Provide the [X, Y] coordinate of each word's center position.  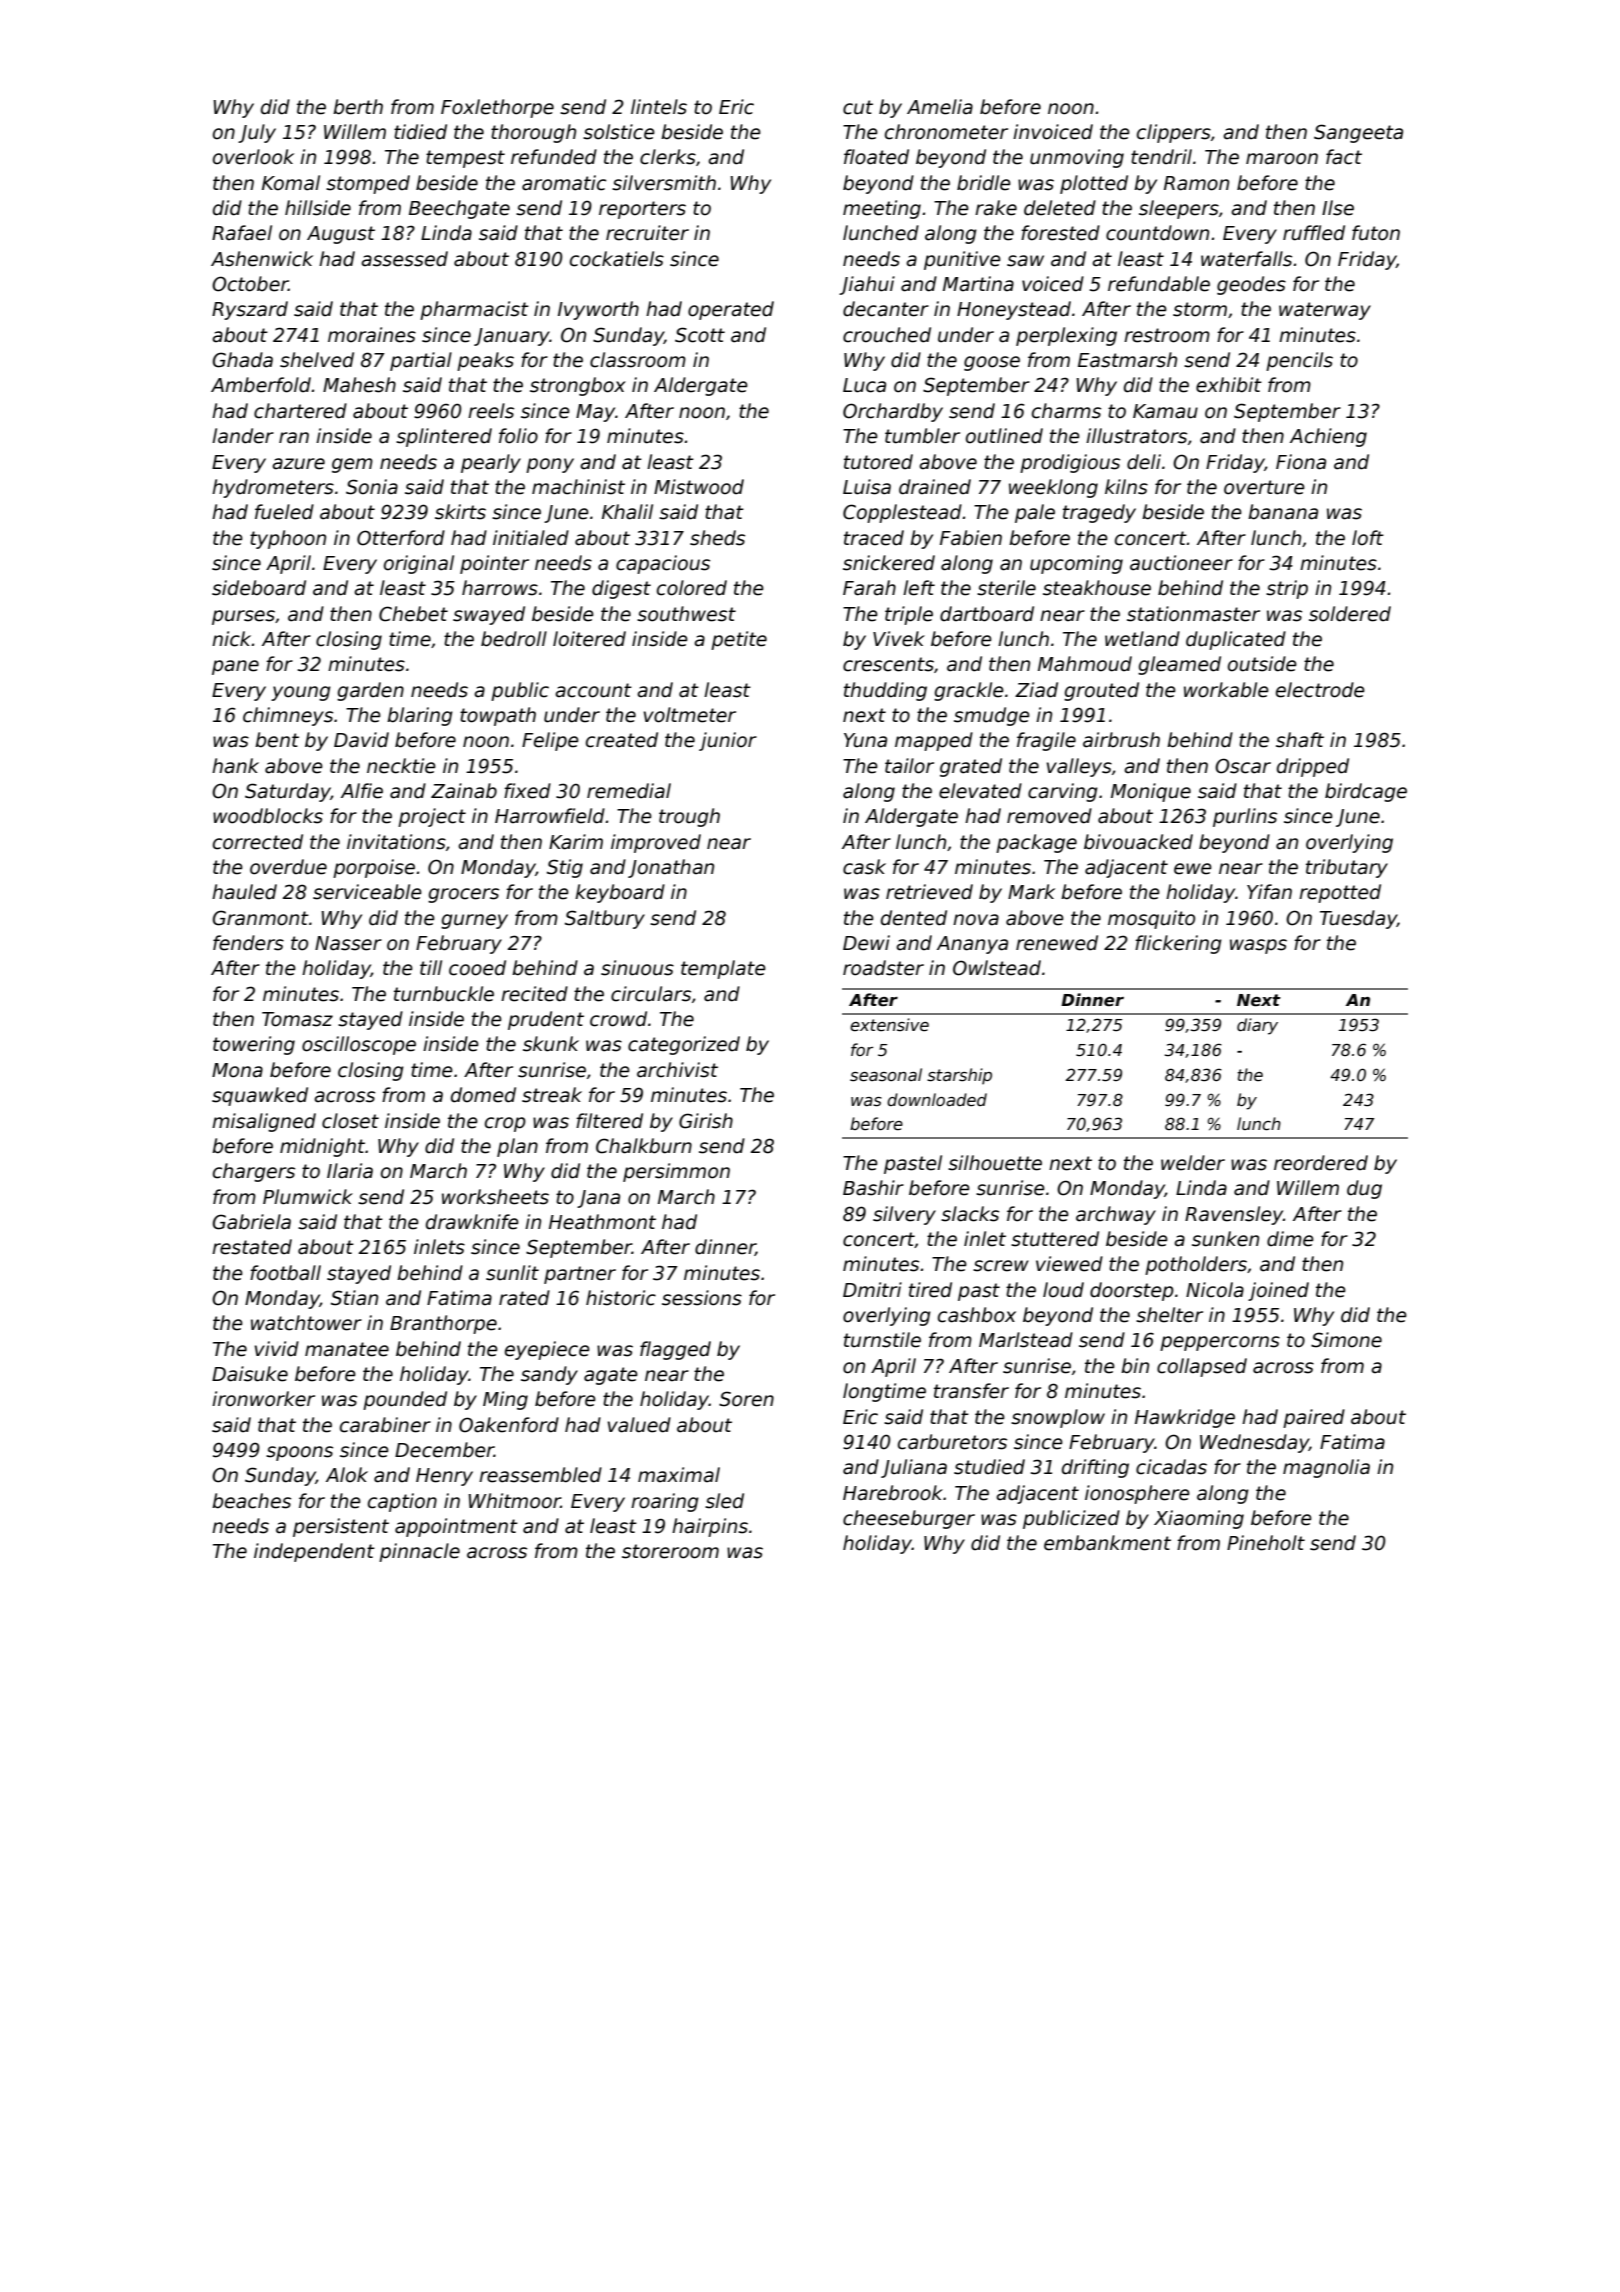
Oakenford [509, 1425]
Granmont [261, 918]
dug [1364, 1189]
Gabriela [252, 1222]
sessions [702, 1298]
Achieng [1328, 437]
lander [243, 436]
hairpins [710, 1527]
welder [1193, 1163]
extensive [889, 1025]
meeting [882, 209]
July [257, 133]
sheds [717, 538]
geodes [1251, 285]
